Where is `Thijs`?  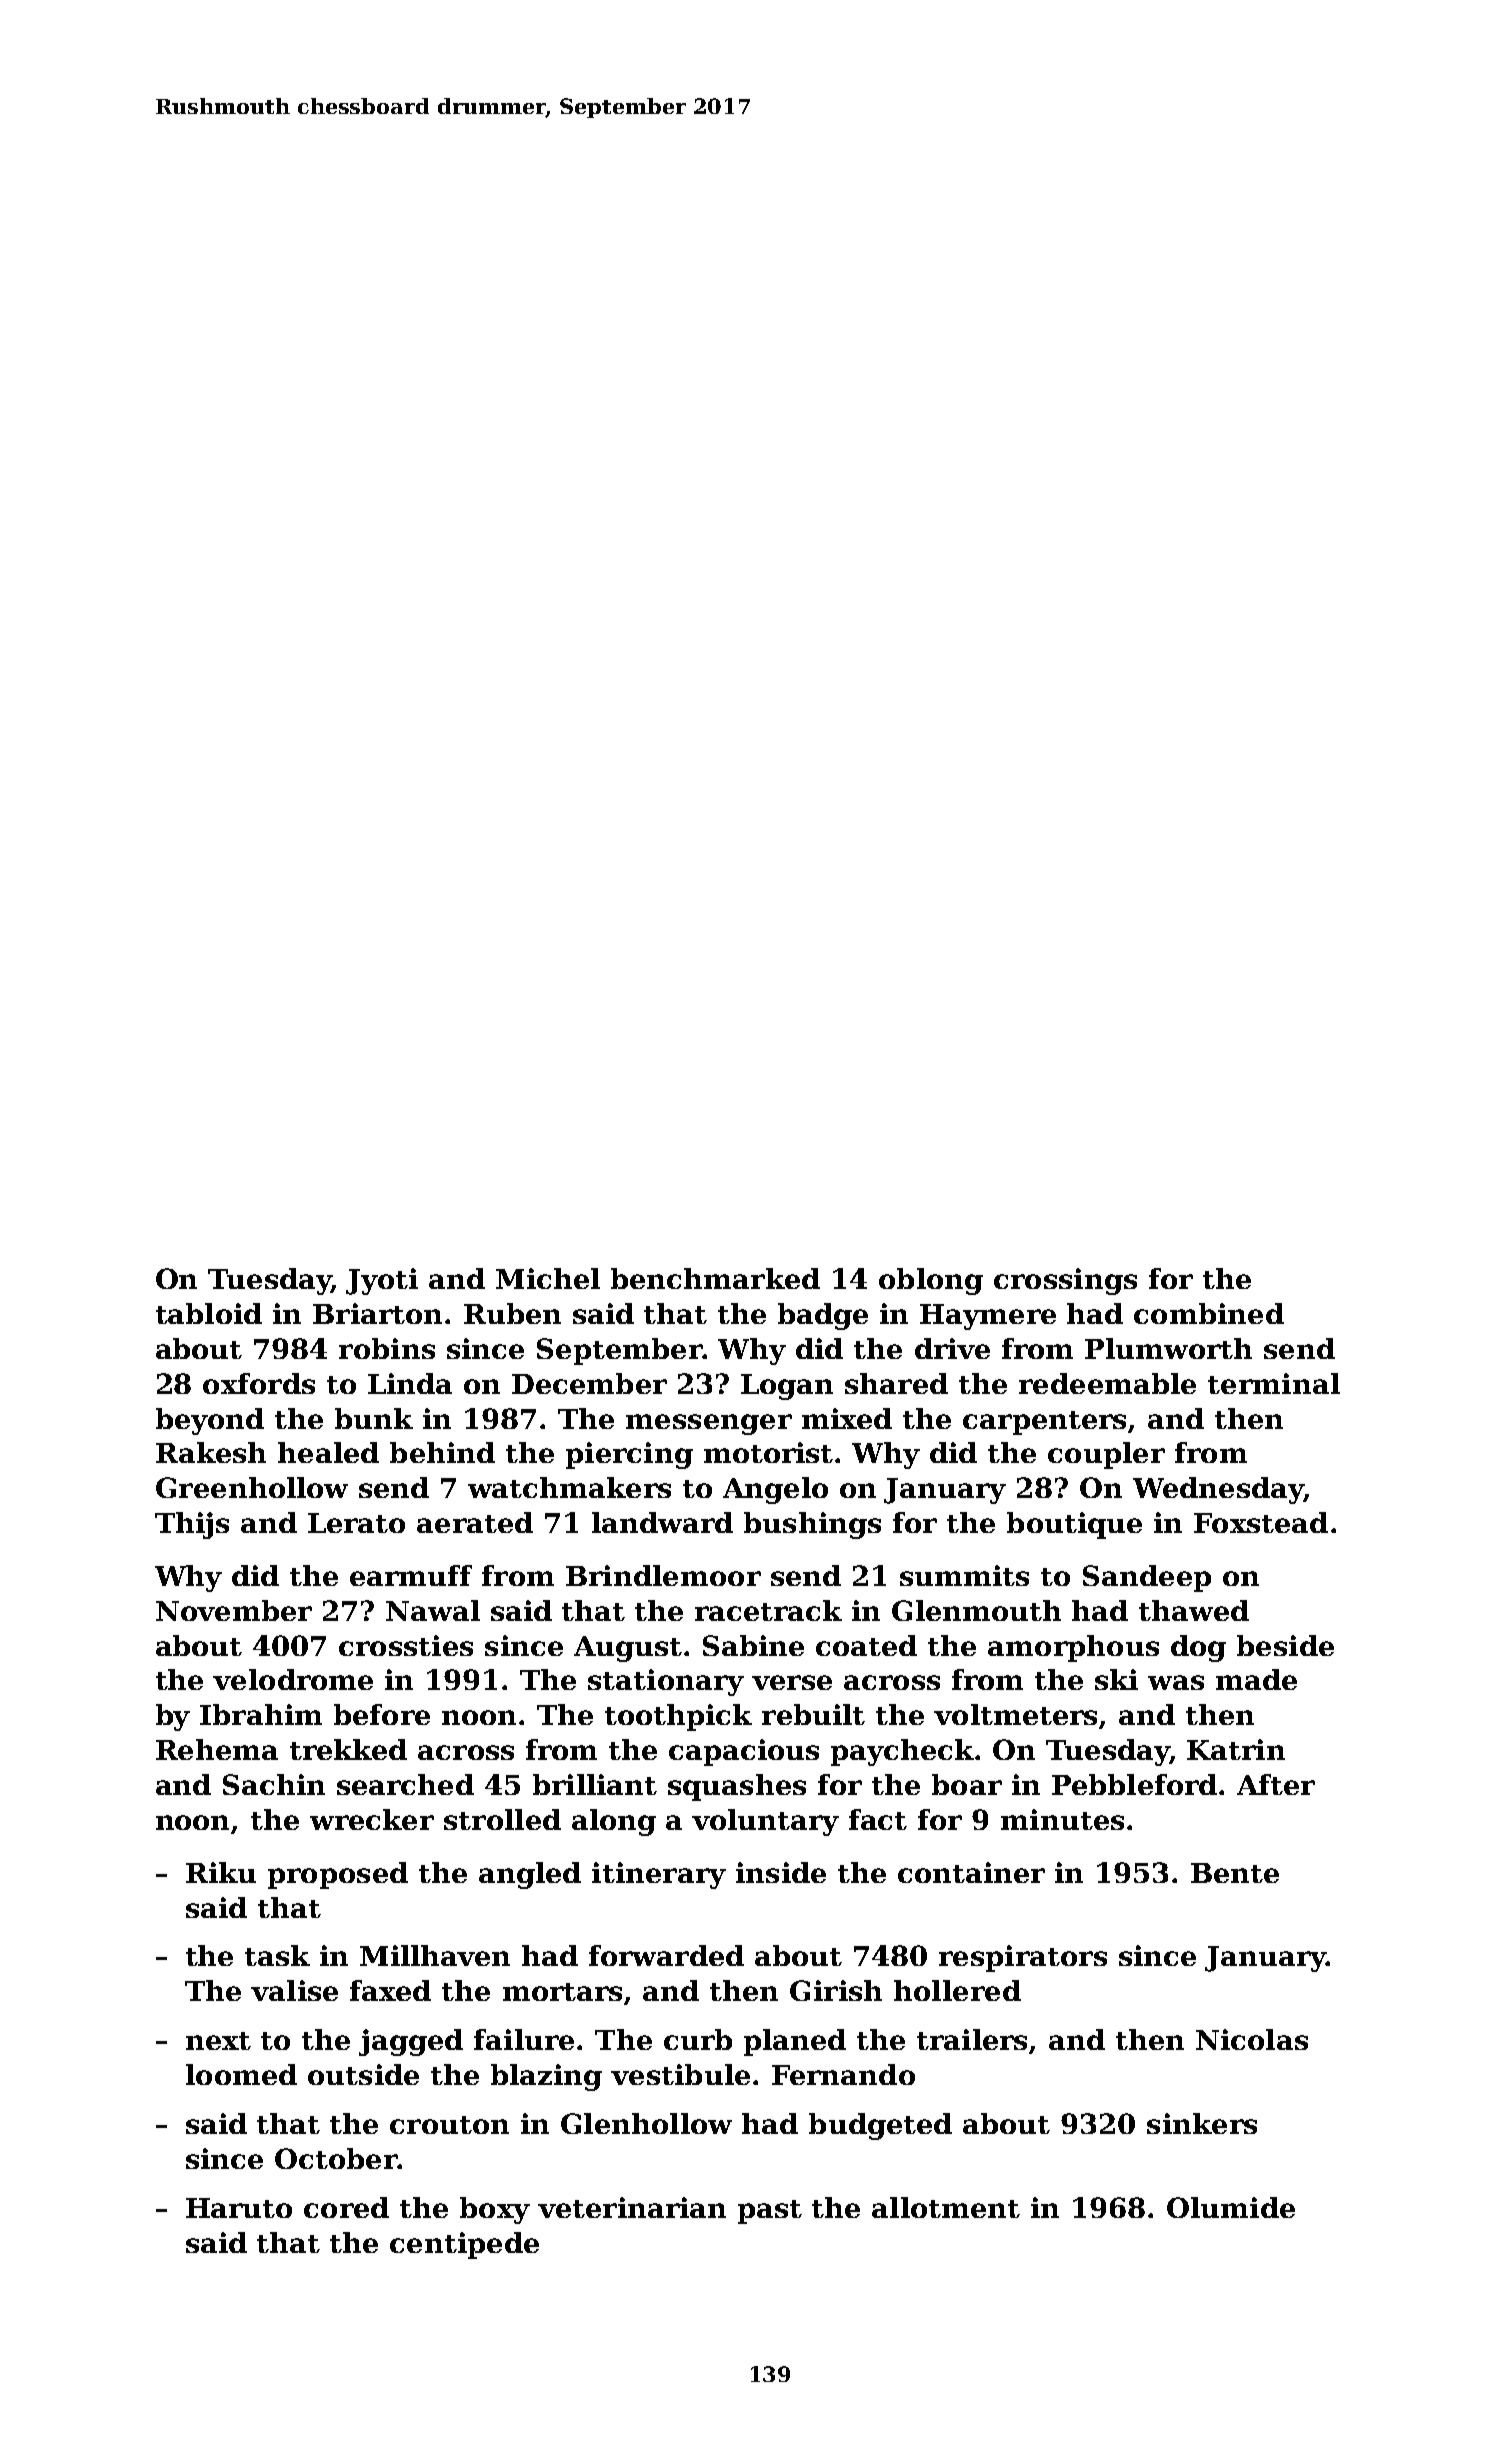
Thijs is located at coordinates (192, 1525).
